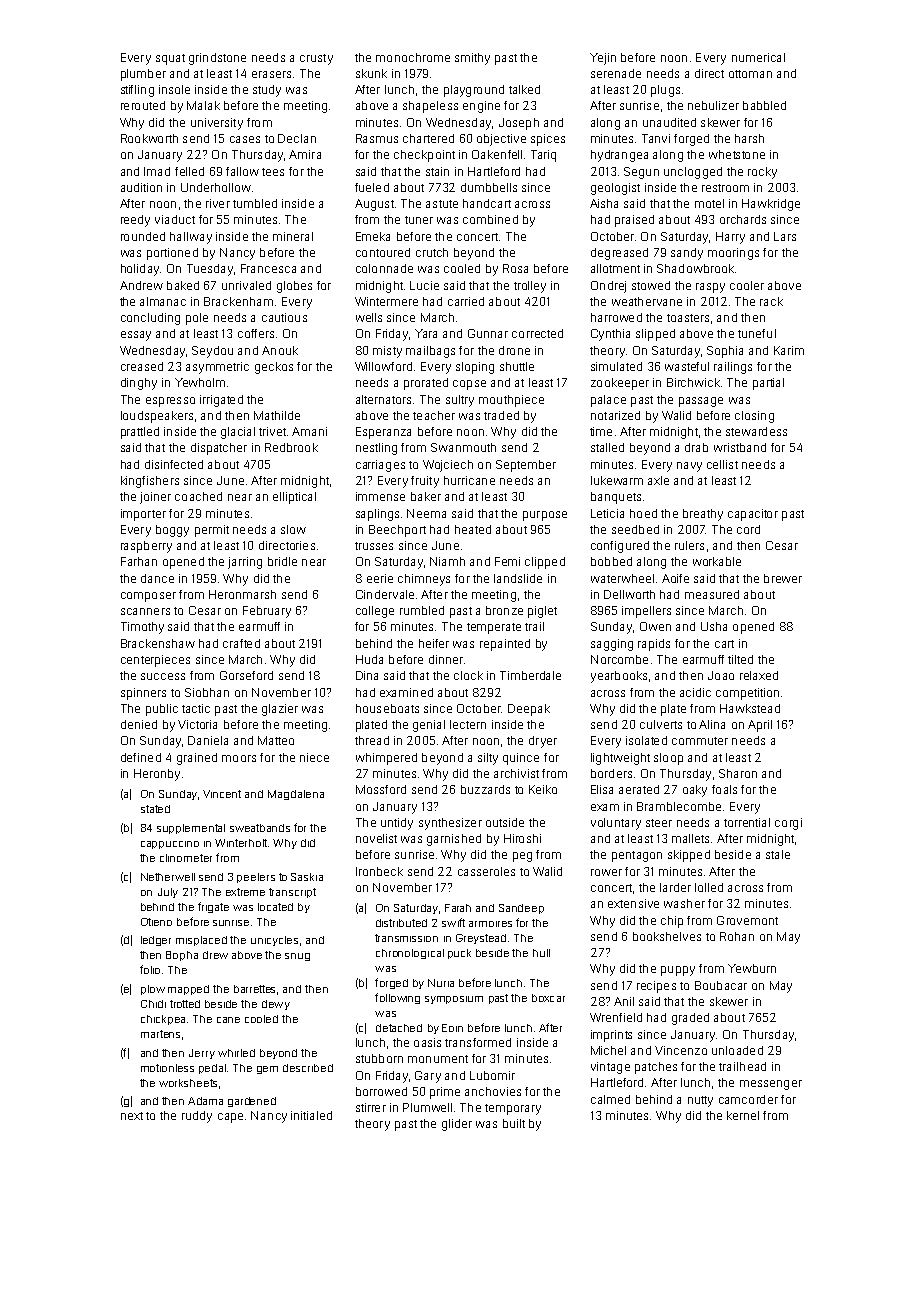 This screenshot has height=1308, width=924. What do you see at coordinates (740, 447) in the screenshot?
I see `wristband` at bounding box center [740, 447].
